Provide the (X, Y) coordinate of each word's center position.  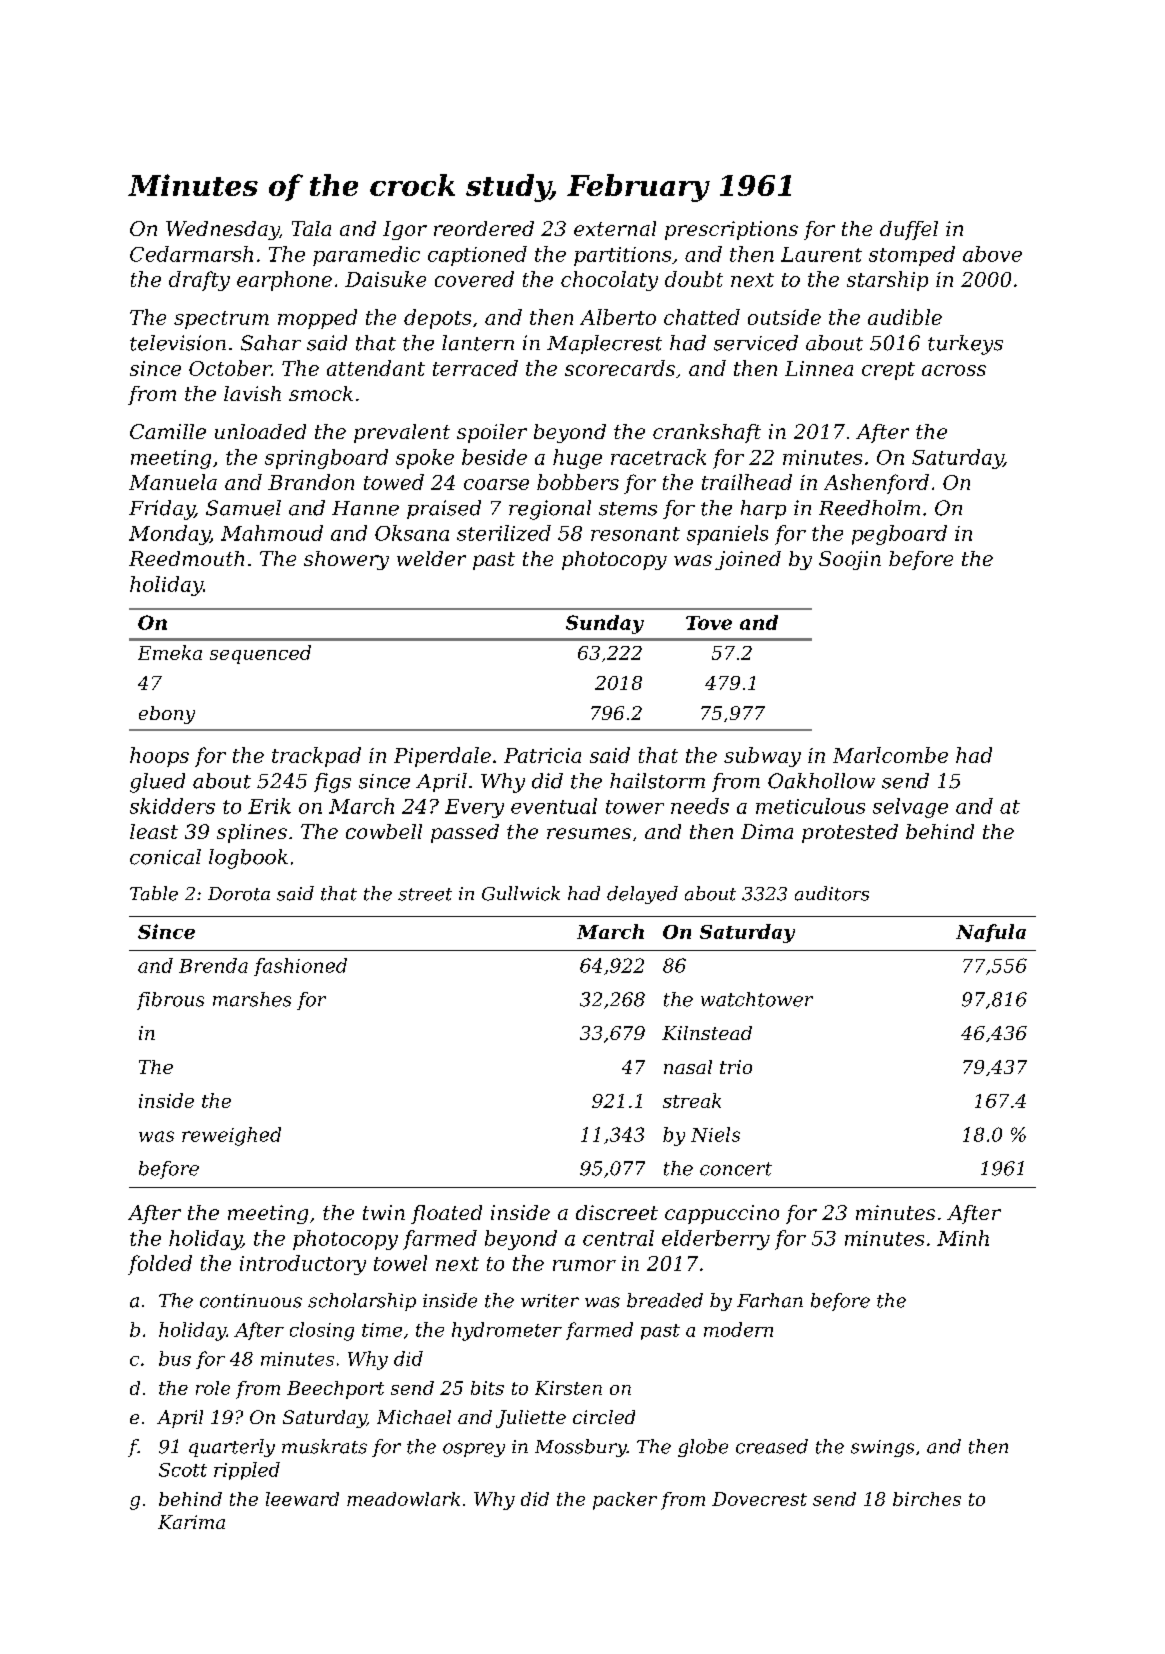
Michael (414, 1417)
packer (625, 1501)
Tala (311, 228)
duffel (909, 230)
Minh (963, 1238)
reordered (484, 228)
